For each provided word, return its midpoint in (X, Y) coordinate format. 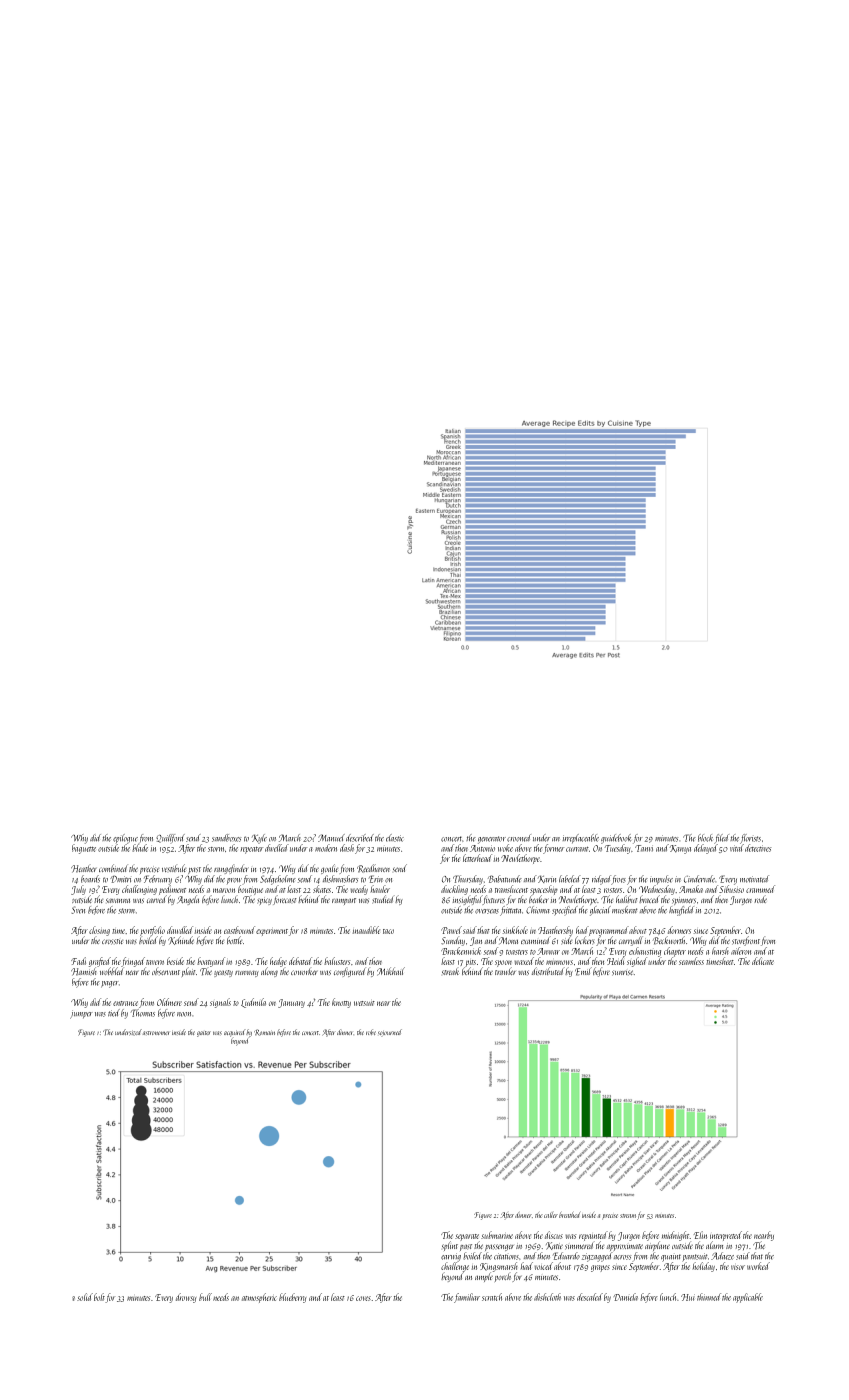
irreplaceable (581, 838)
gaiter (204, 1034)
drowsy (186, 1298)
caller (551, 1215)
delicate (763, 961)
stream (628, 1216)
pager (109, 984)
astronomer (156, 1033)
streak (450, 972)
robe (371, 1032)
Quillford (170, 838)
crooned (519, 838)
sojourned (390, 1033)
